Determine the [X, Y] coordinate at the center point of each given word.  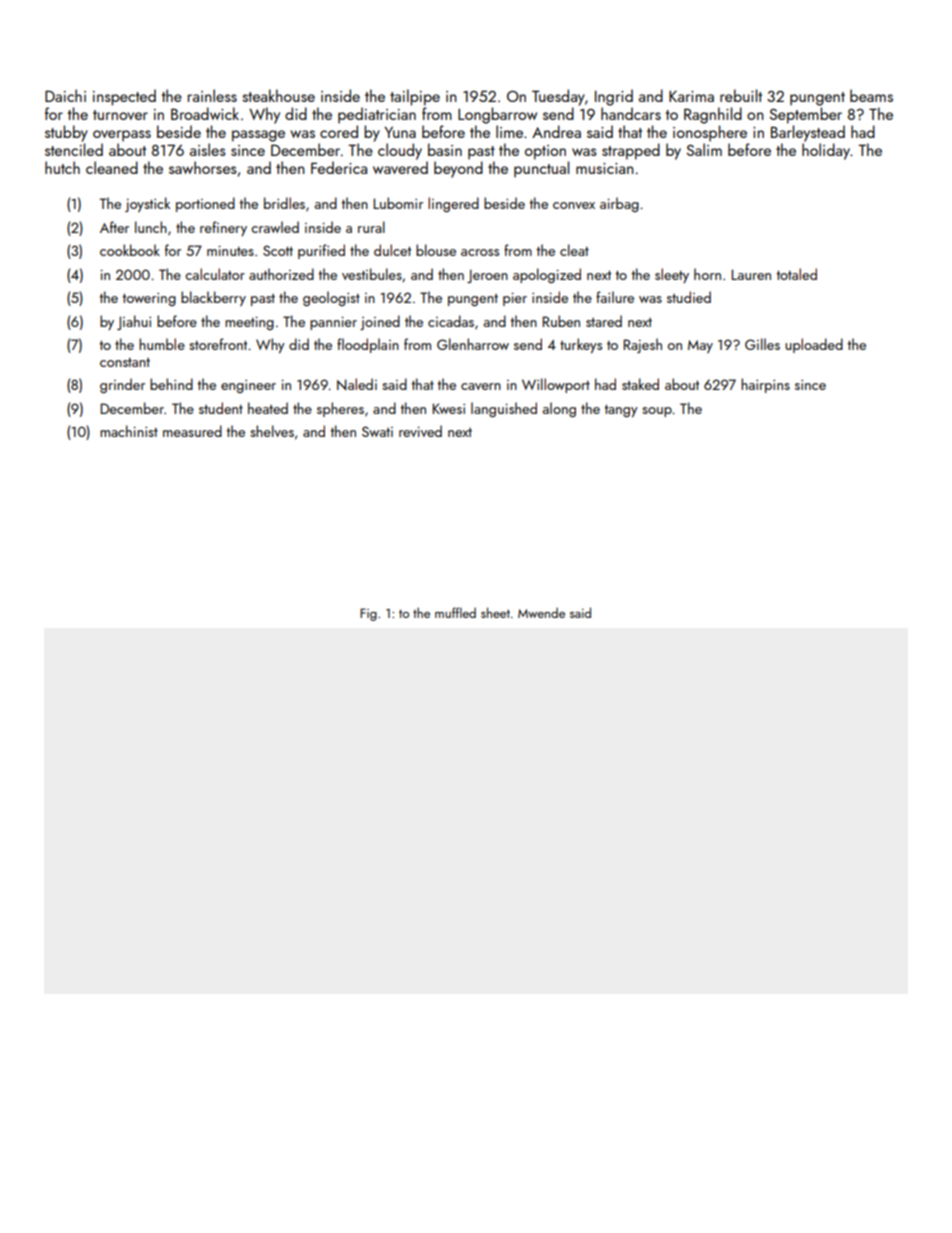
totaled [796, 274]
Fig [368, 614]
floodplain [368, 345]
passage [258, 136]
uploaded [814, 345]
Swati [377, 431]
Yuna [400, 132]
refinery [223, 228]
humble [162, 344]
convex [574, 205]
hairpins [765, 385]
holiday [826, 151]
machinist [129, 431]
